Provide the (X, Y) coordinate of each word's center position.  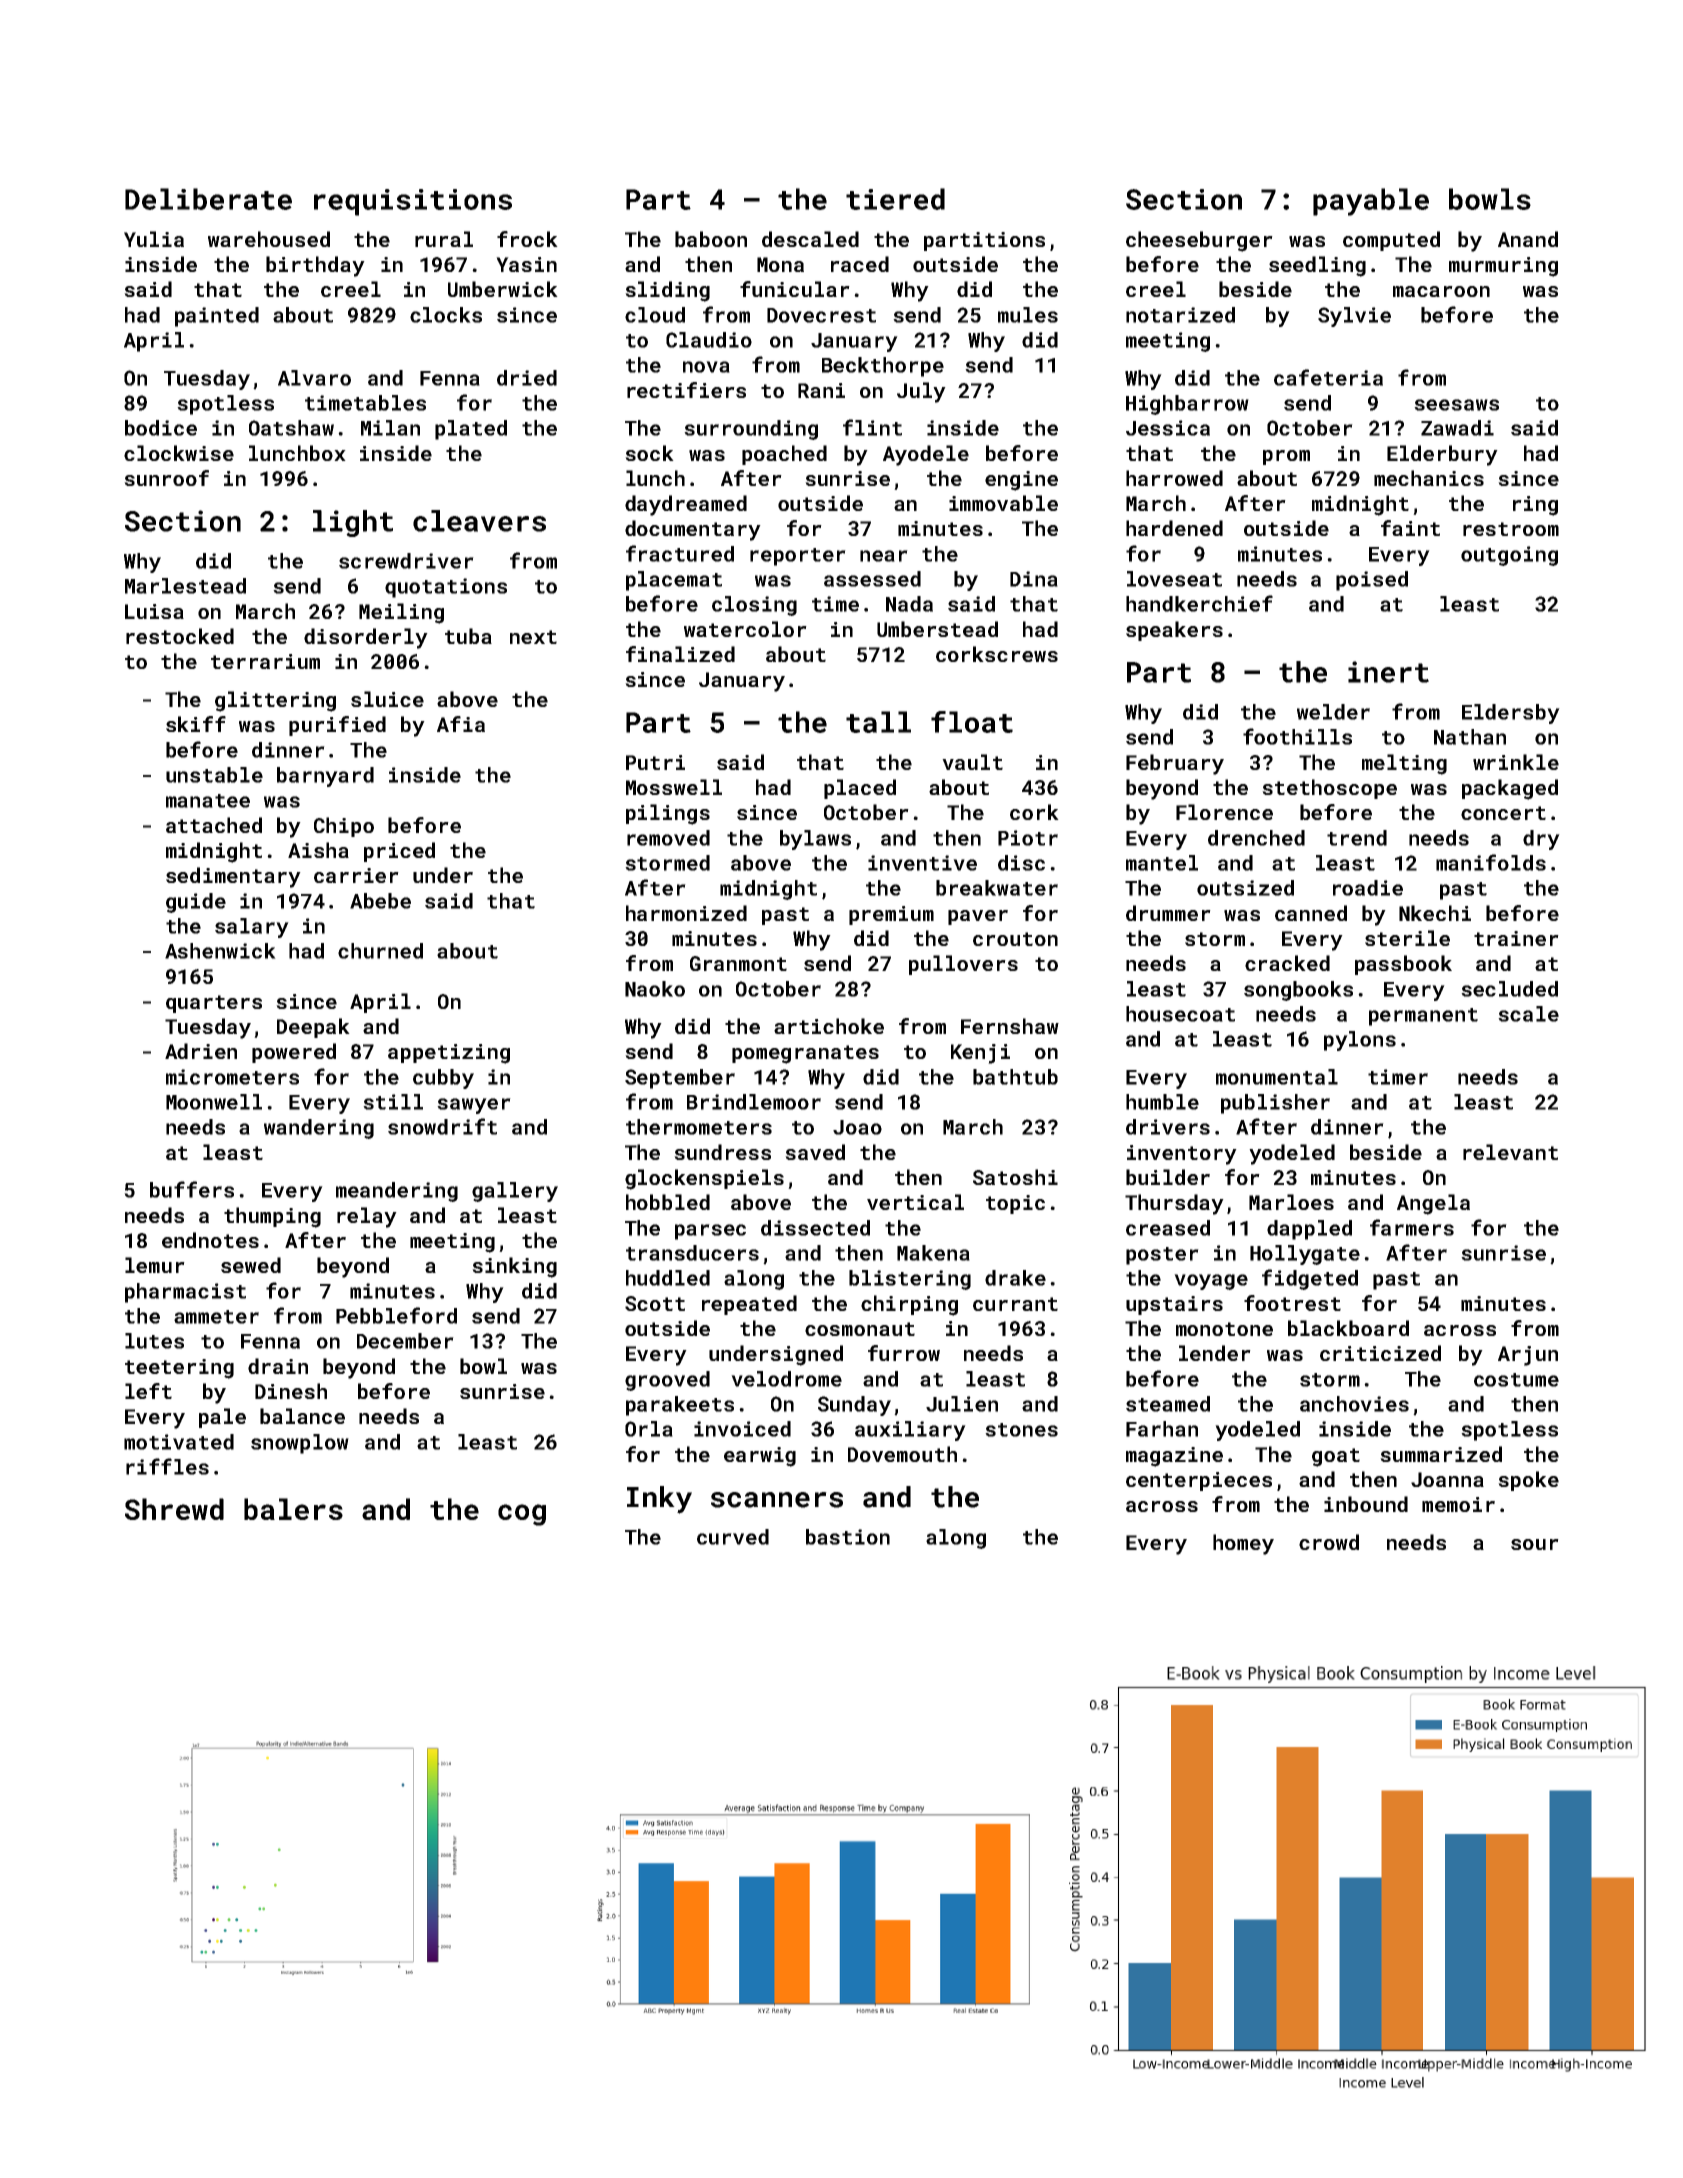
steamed (1168, 1404)
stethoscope (1329, 789)
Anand (1528, 239)
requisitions (413, 202)
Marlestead (185, 586)
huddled (668, 1278)
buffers (192, 1189)
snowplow (300, 1444)
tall (878, 722)
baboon (711, 239)
